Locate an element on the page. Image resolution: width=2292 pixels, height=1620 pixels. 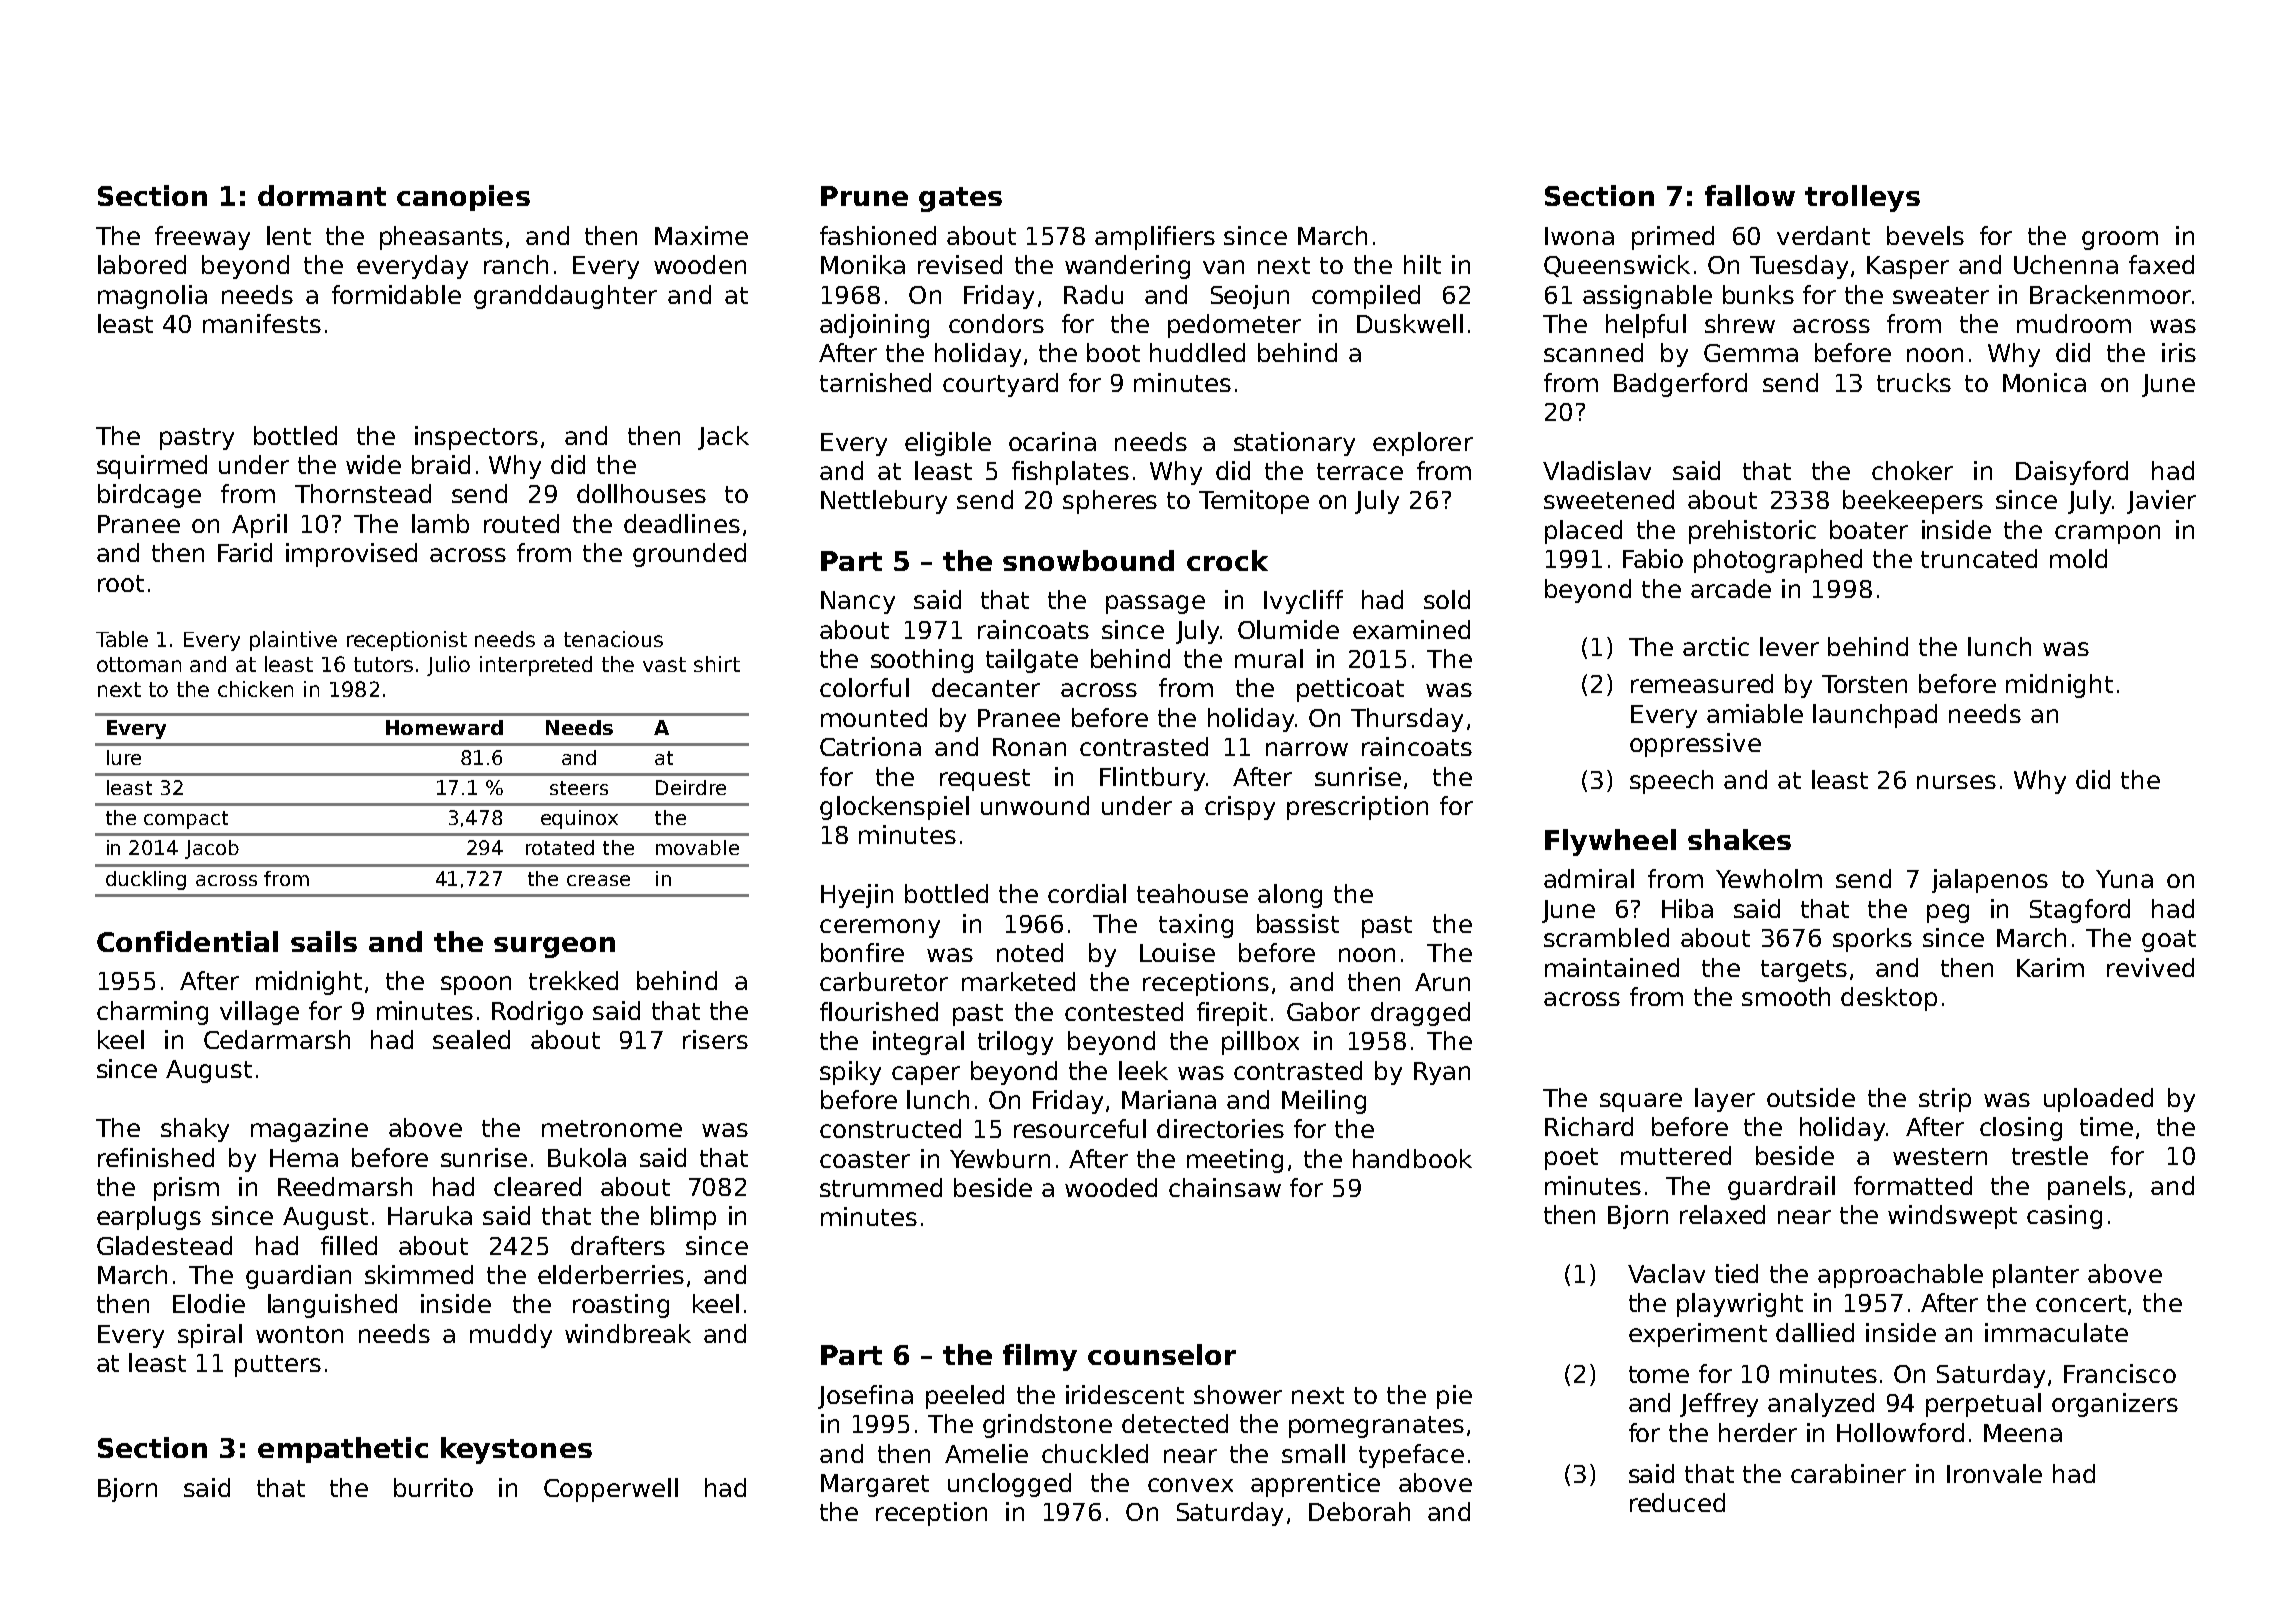
Deirdre is located at coordinates (691, 787).
